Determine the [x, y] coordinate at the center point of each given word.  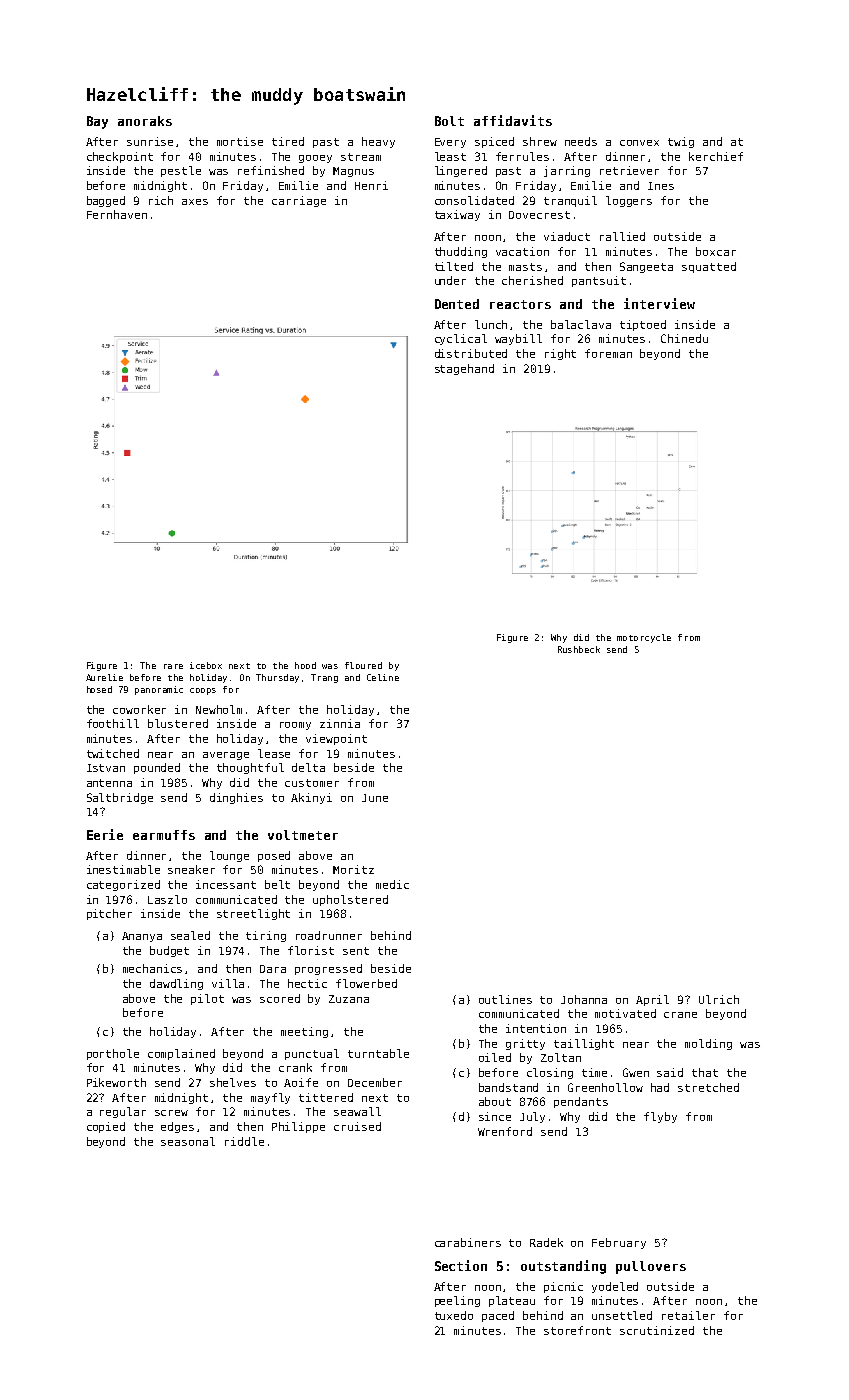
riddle [244, 1141]
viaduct [567, 236]
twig [681, 142]
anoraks [145, 121]
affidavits [513, 120]
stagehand [464, 369]
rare [173, 666]
